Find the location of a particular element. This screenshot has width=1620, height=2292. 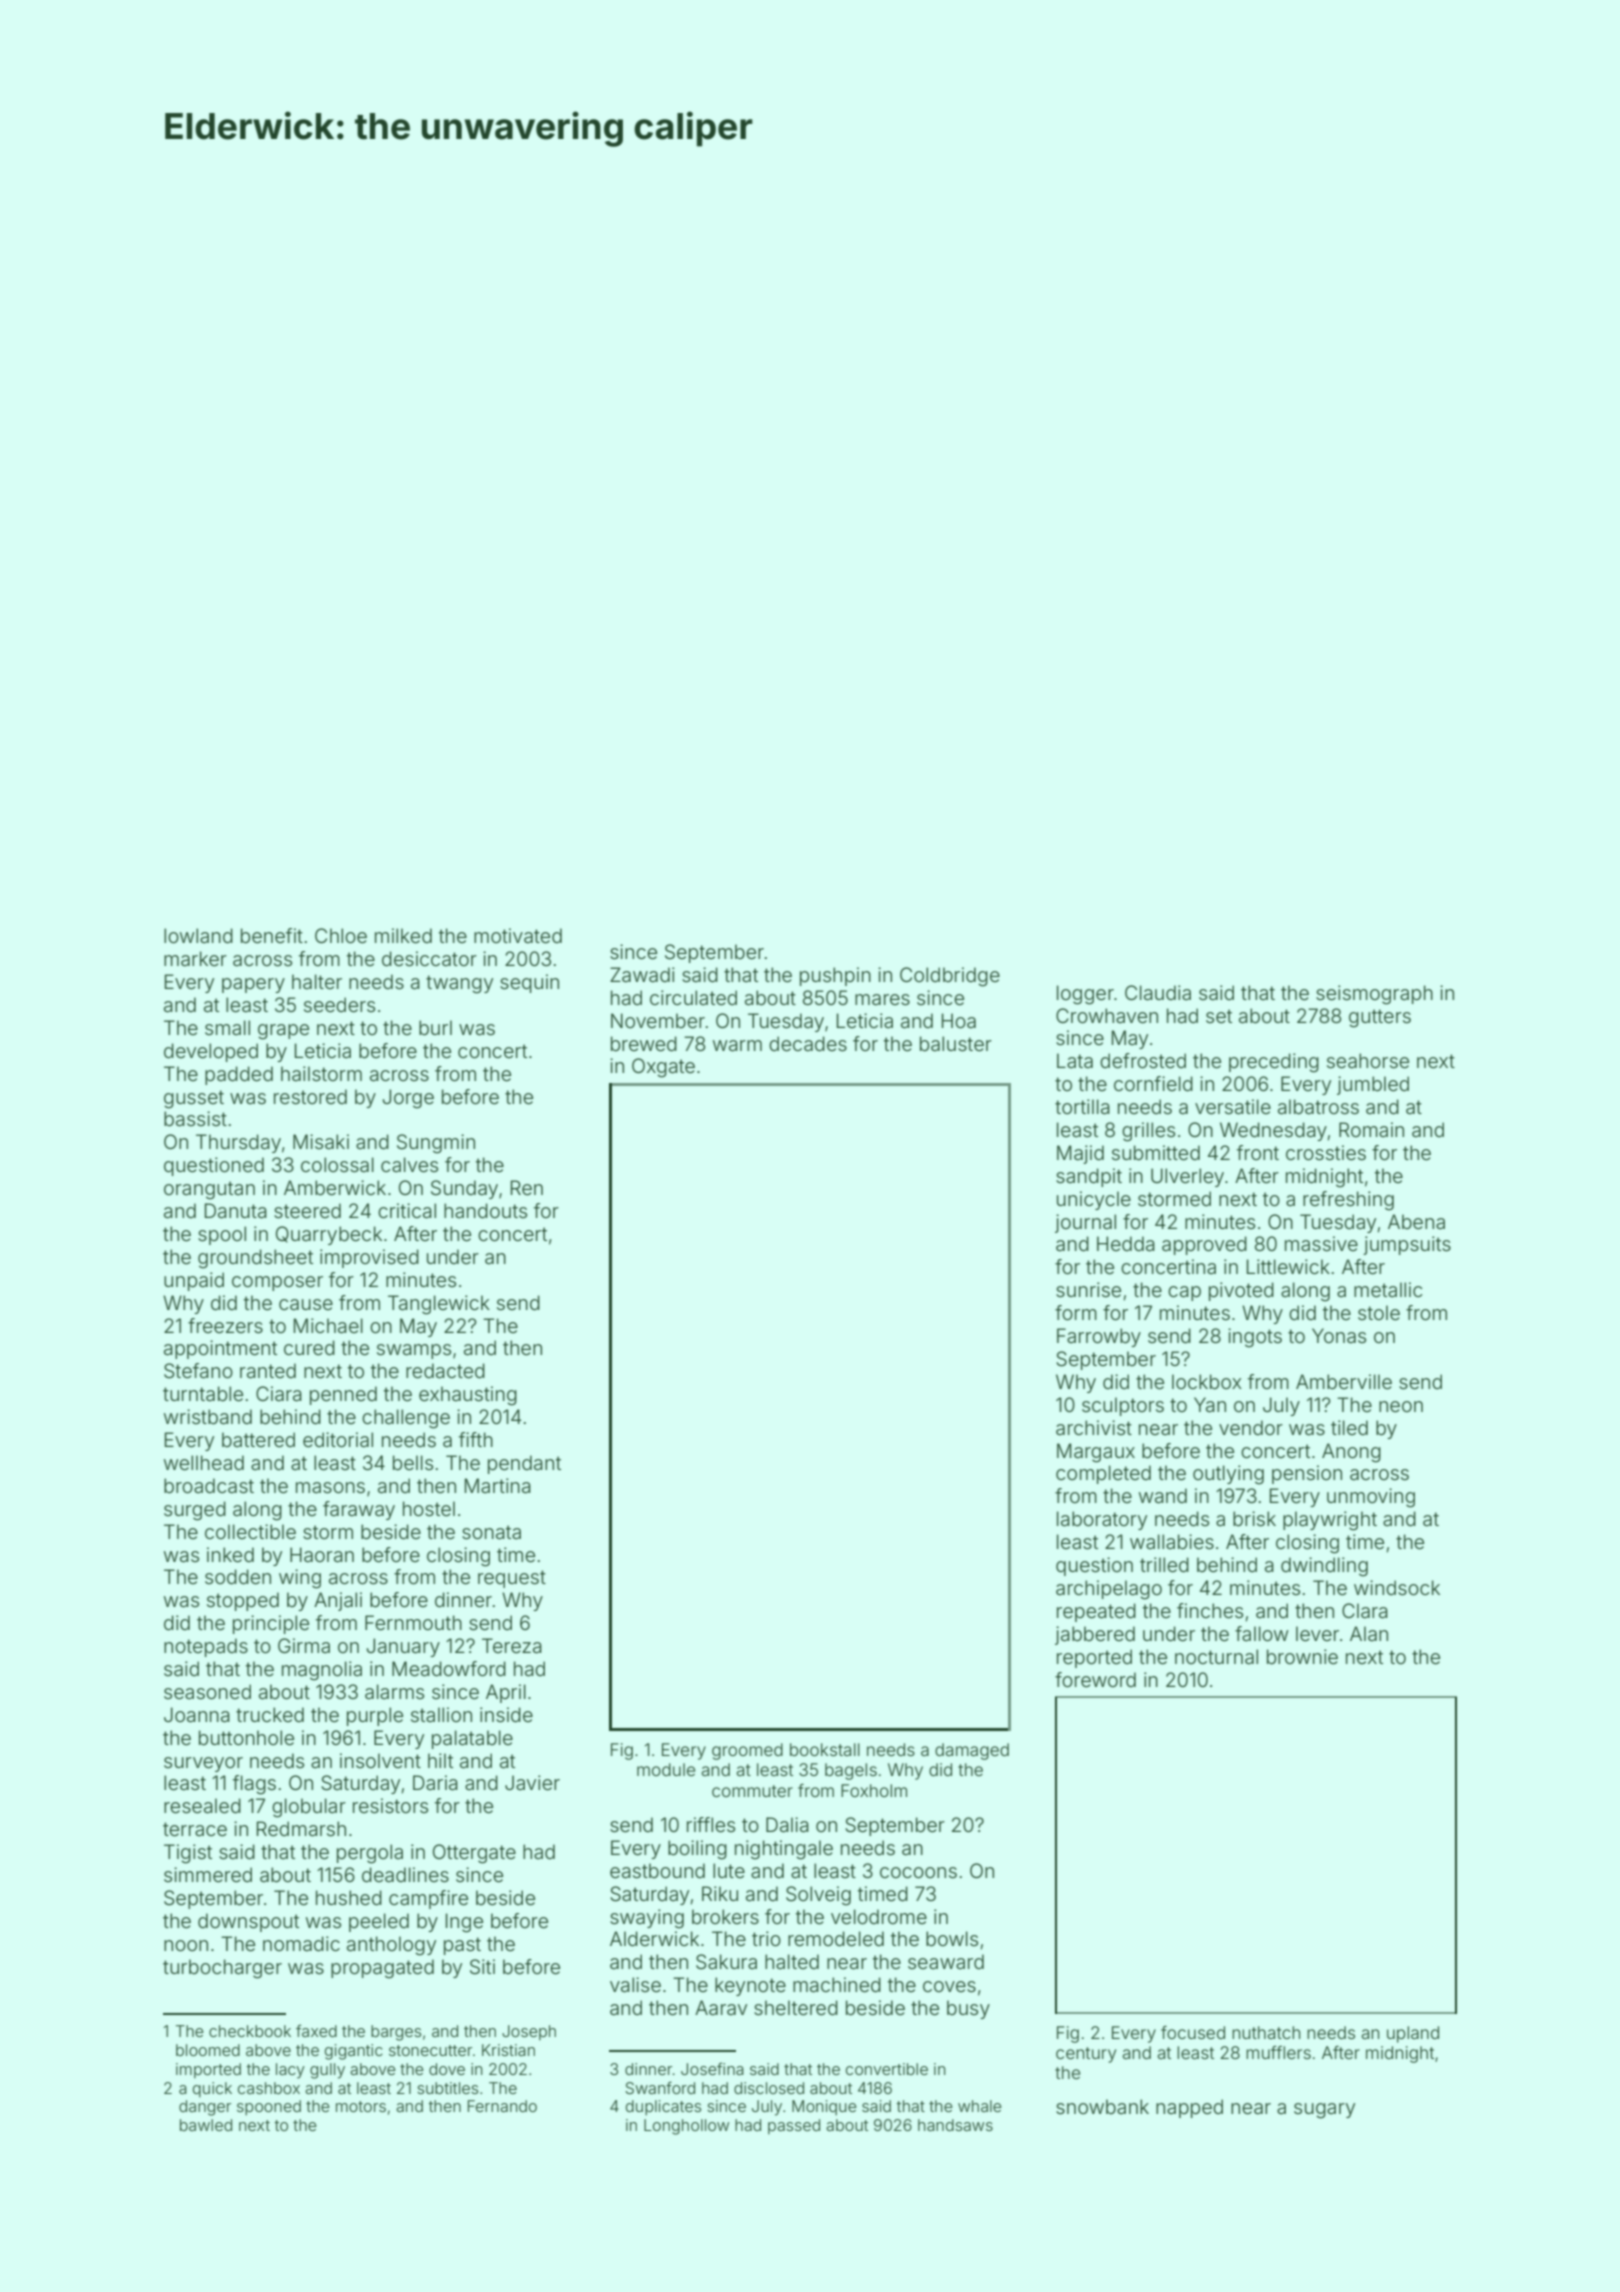

bawled is located at coordinates (206, 2125).
